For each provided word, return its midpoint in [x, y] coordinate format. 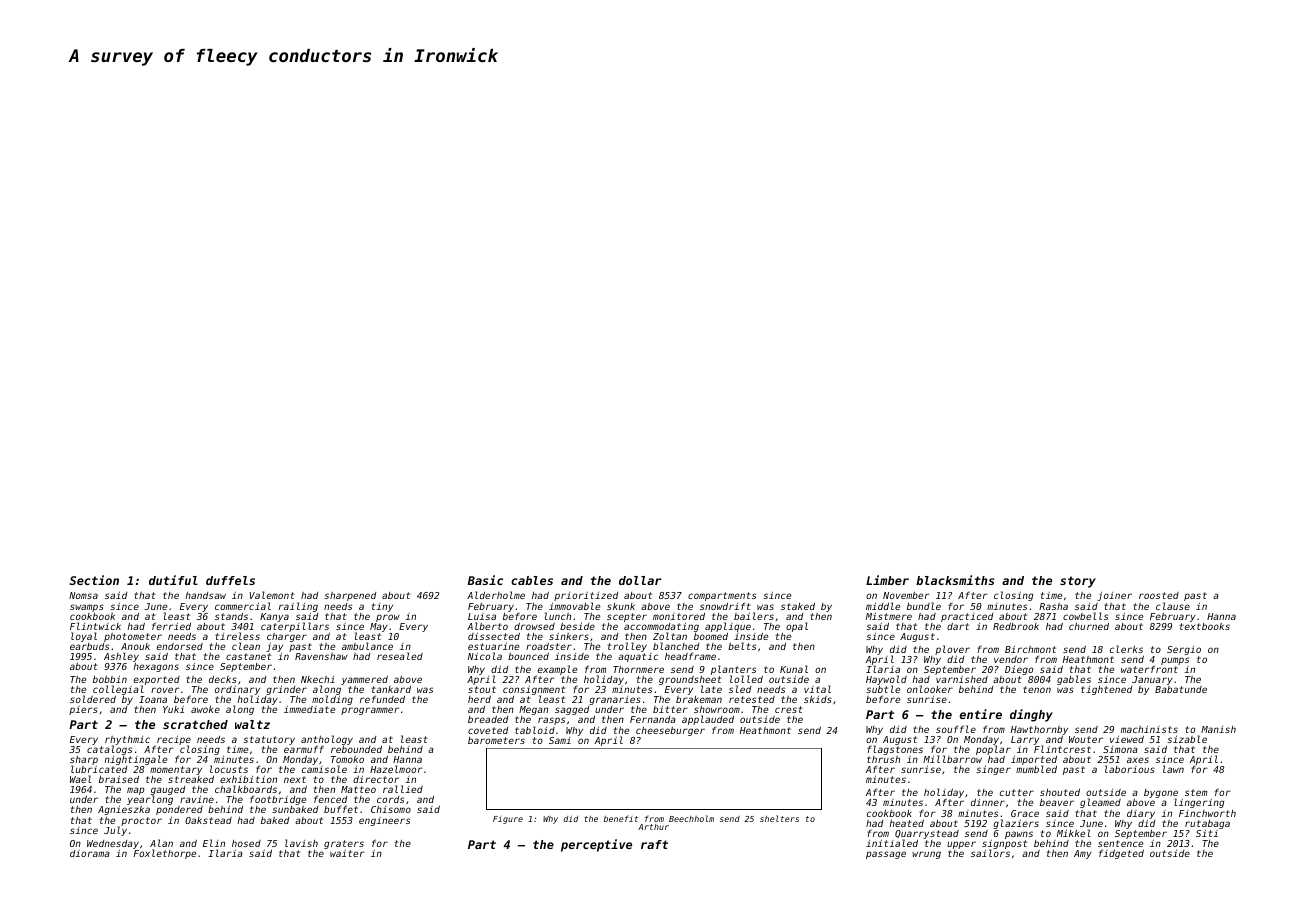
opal [797, 627]
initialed [892, 843]
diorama [90, 853]
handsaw [205, 595]
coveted [488, 730]
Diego [1019, 670]
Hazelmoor [396, 769]
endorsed [180, 646]
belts [742, 646]
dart [958, 626]
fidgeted [1121, 854]
